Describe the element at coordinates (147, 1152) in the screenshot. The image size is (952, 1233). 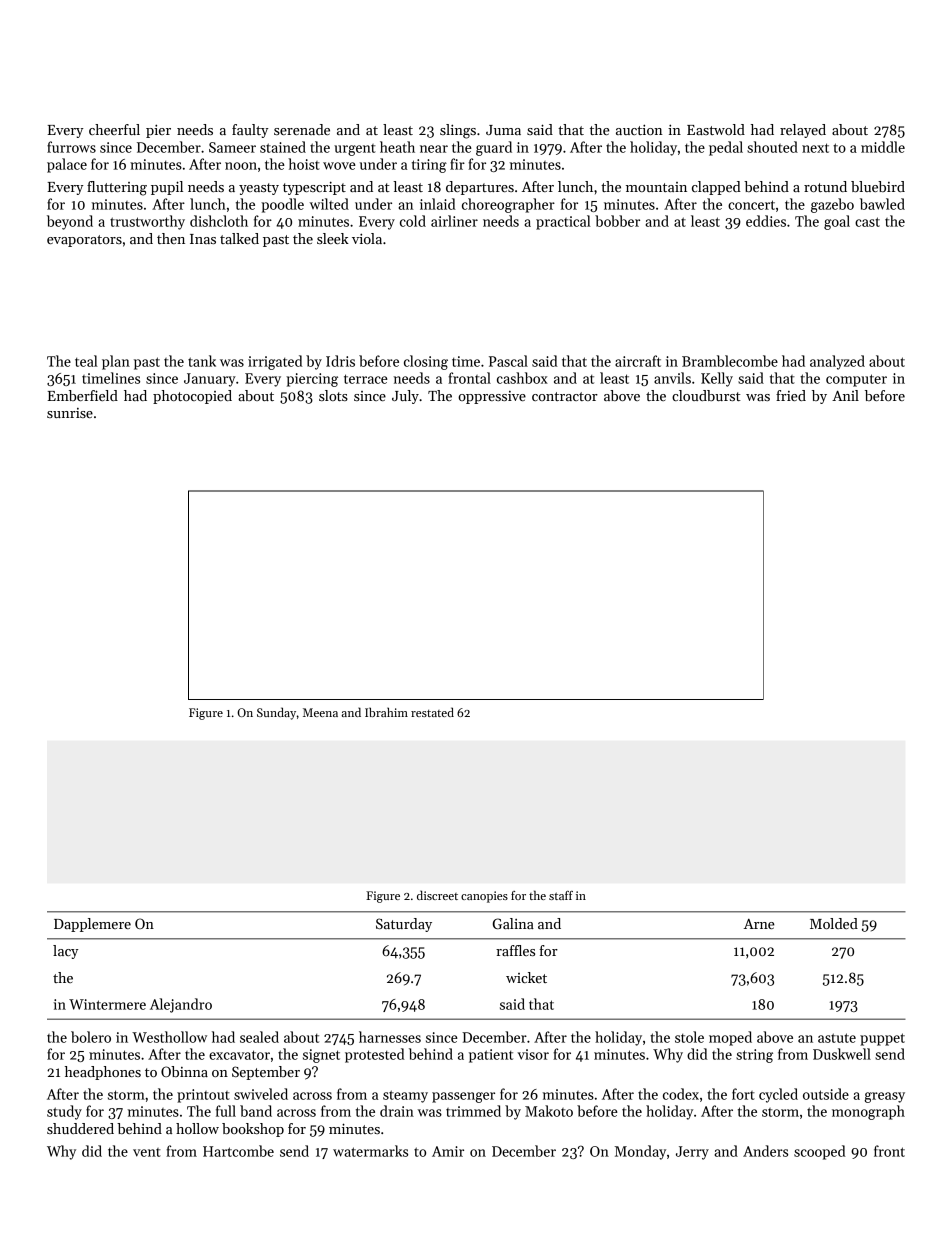
I see `vent` at that location.
